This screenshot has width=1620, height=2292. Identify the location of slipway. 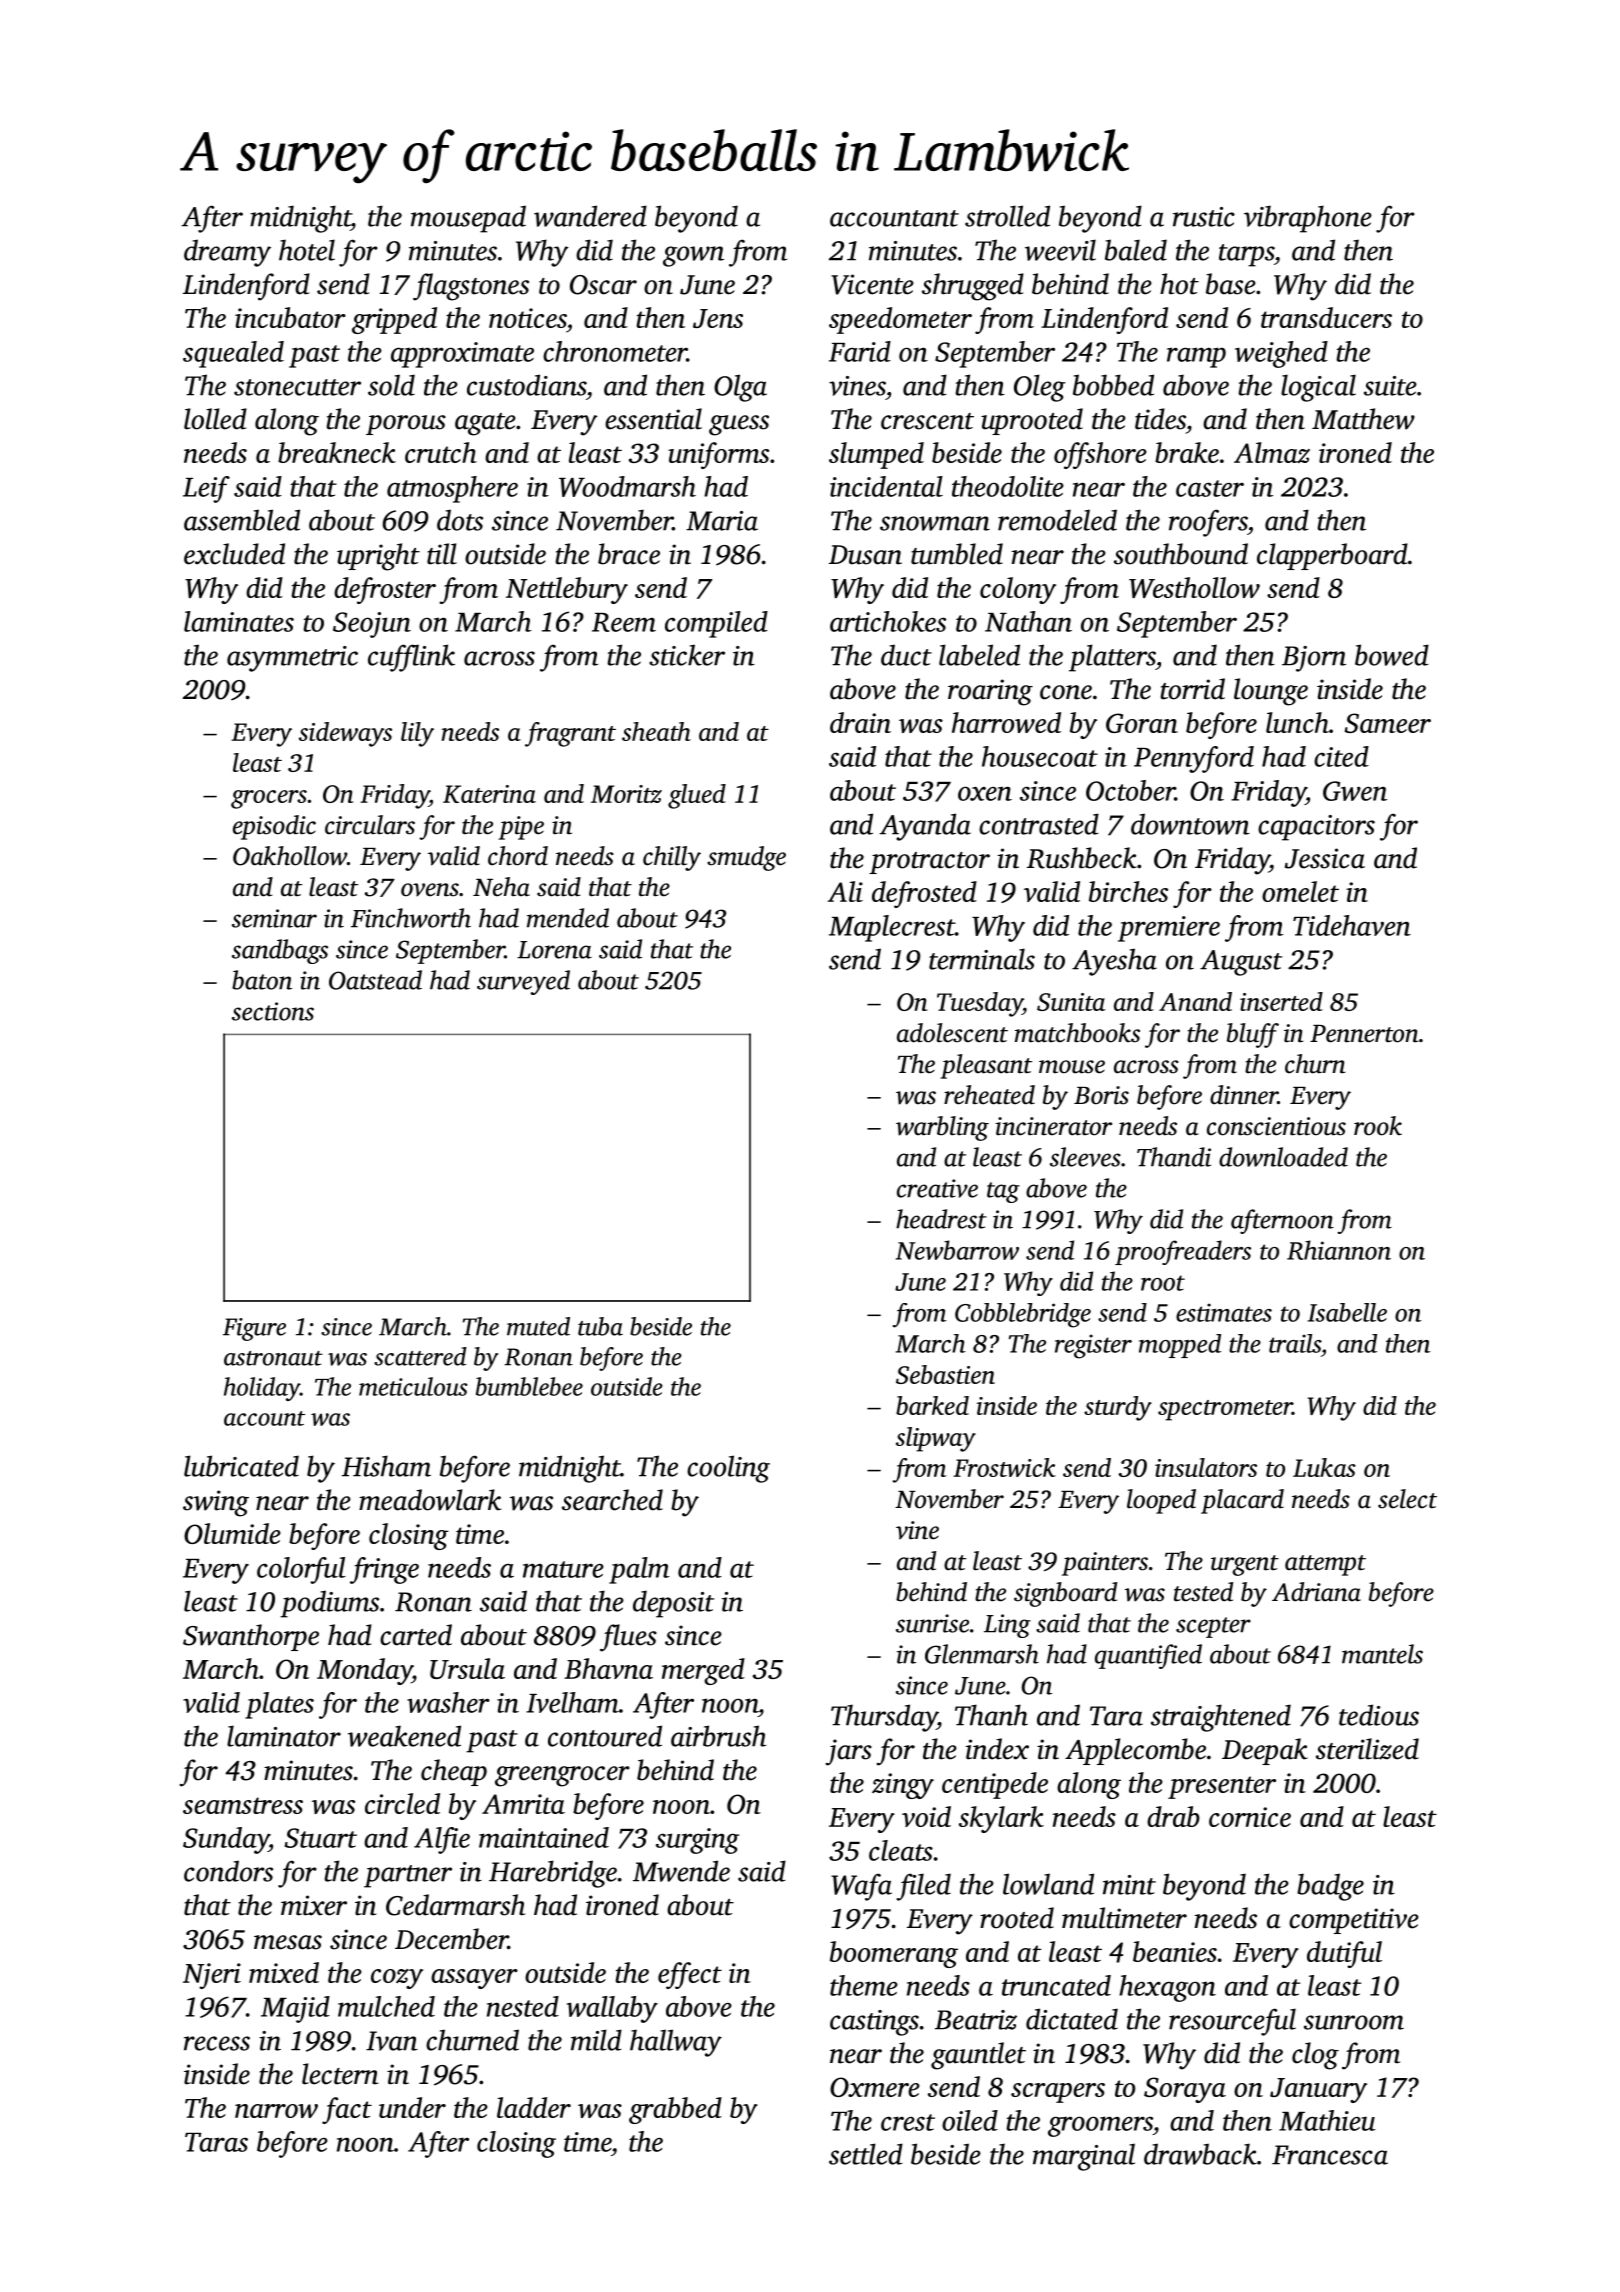
(936, 1439).
